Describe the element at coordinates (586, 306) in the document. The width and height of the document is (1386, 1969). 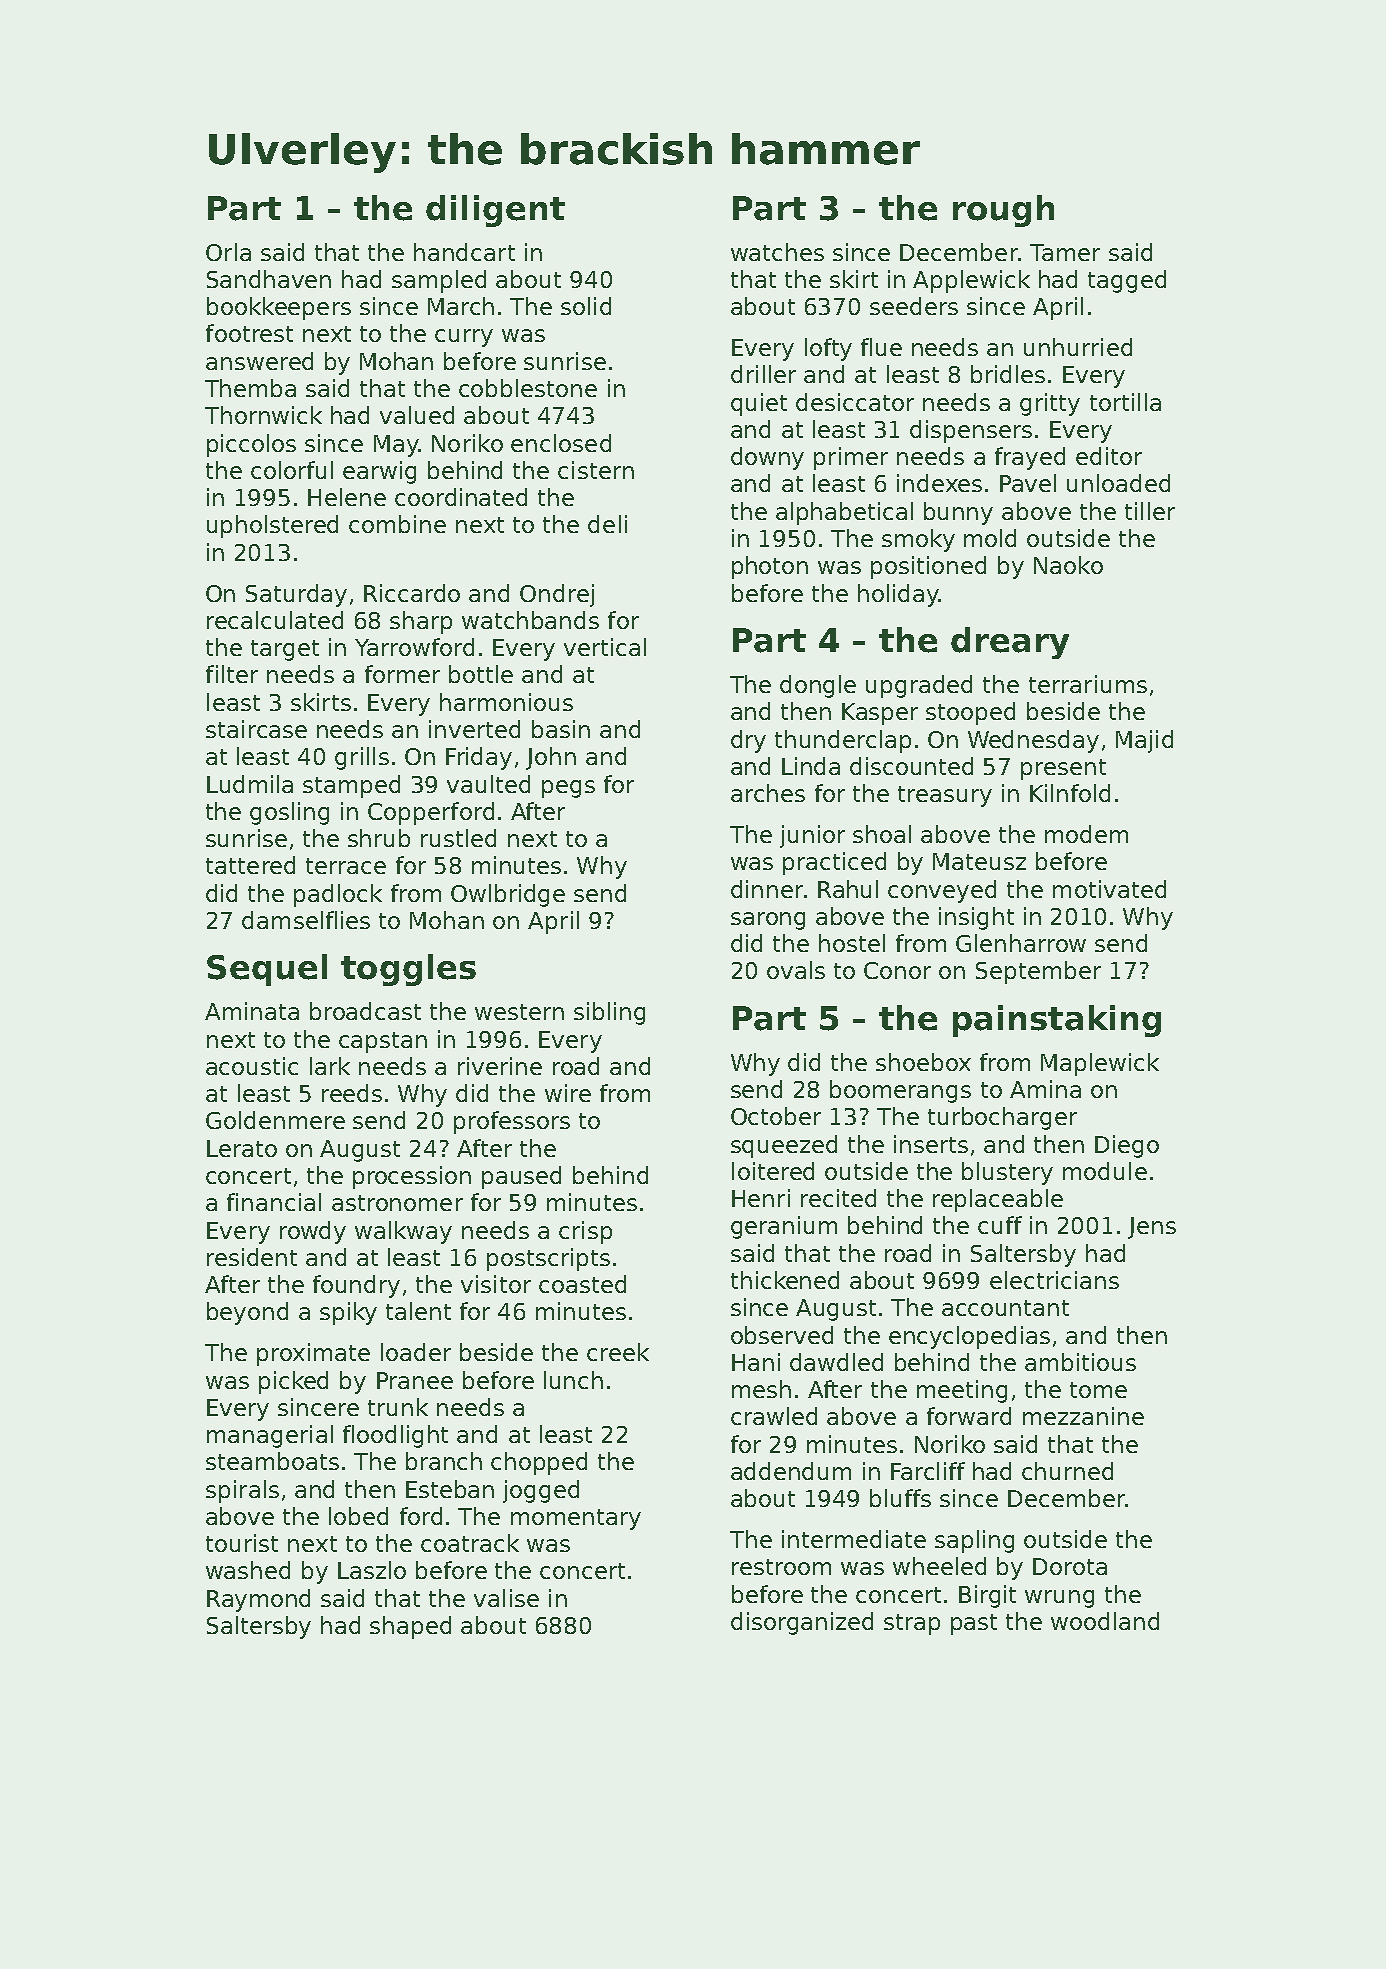
I see `solid` at that location.
